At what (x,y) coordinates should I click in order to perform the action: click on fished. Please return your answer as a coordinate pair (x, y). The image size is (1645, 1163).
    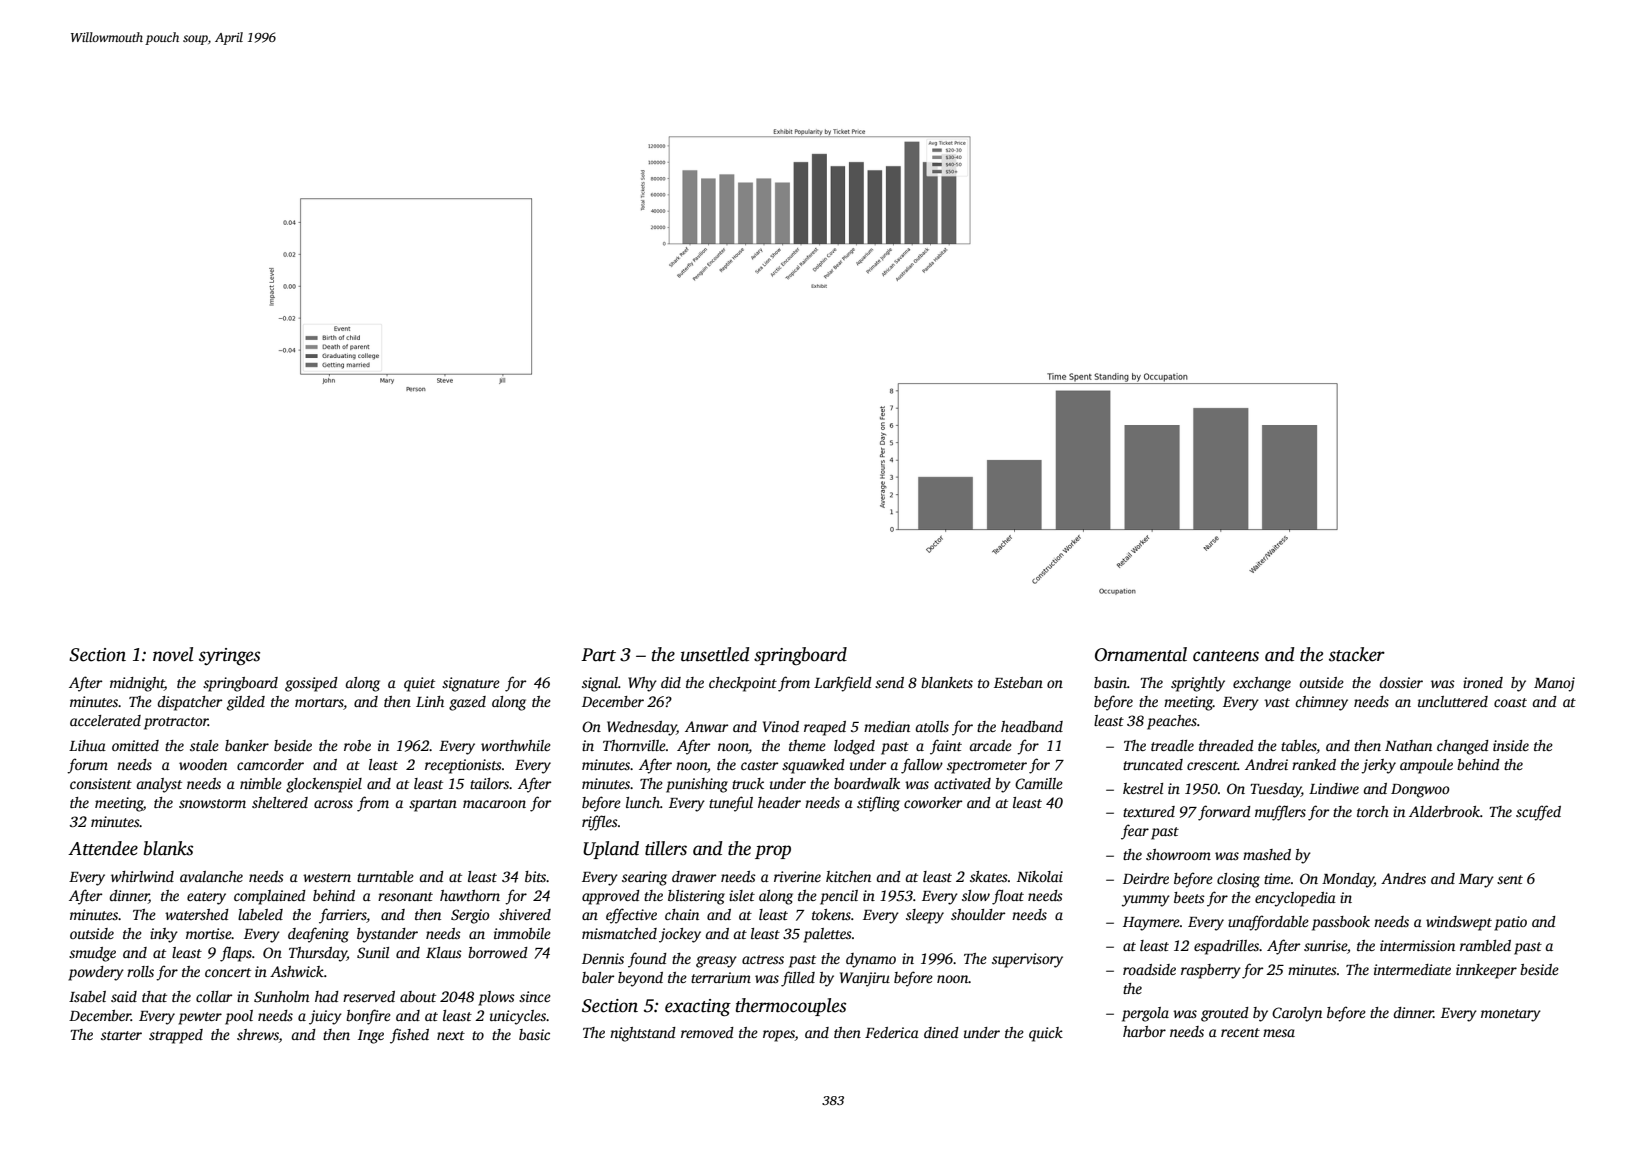
    Looking at the image, I should click on (409, 1036).
